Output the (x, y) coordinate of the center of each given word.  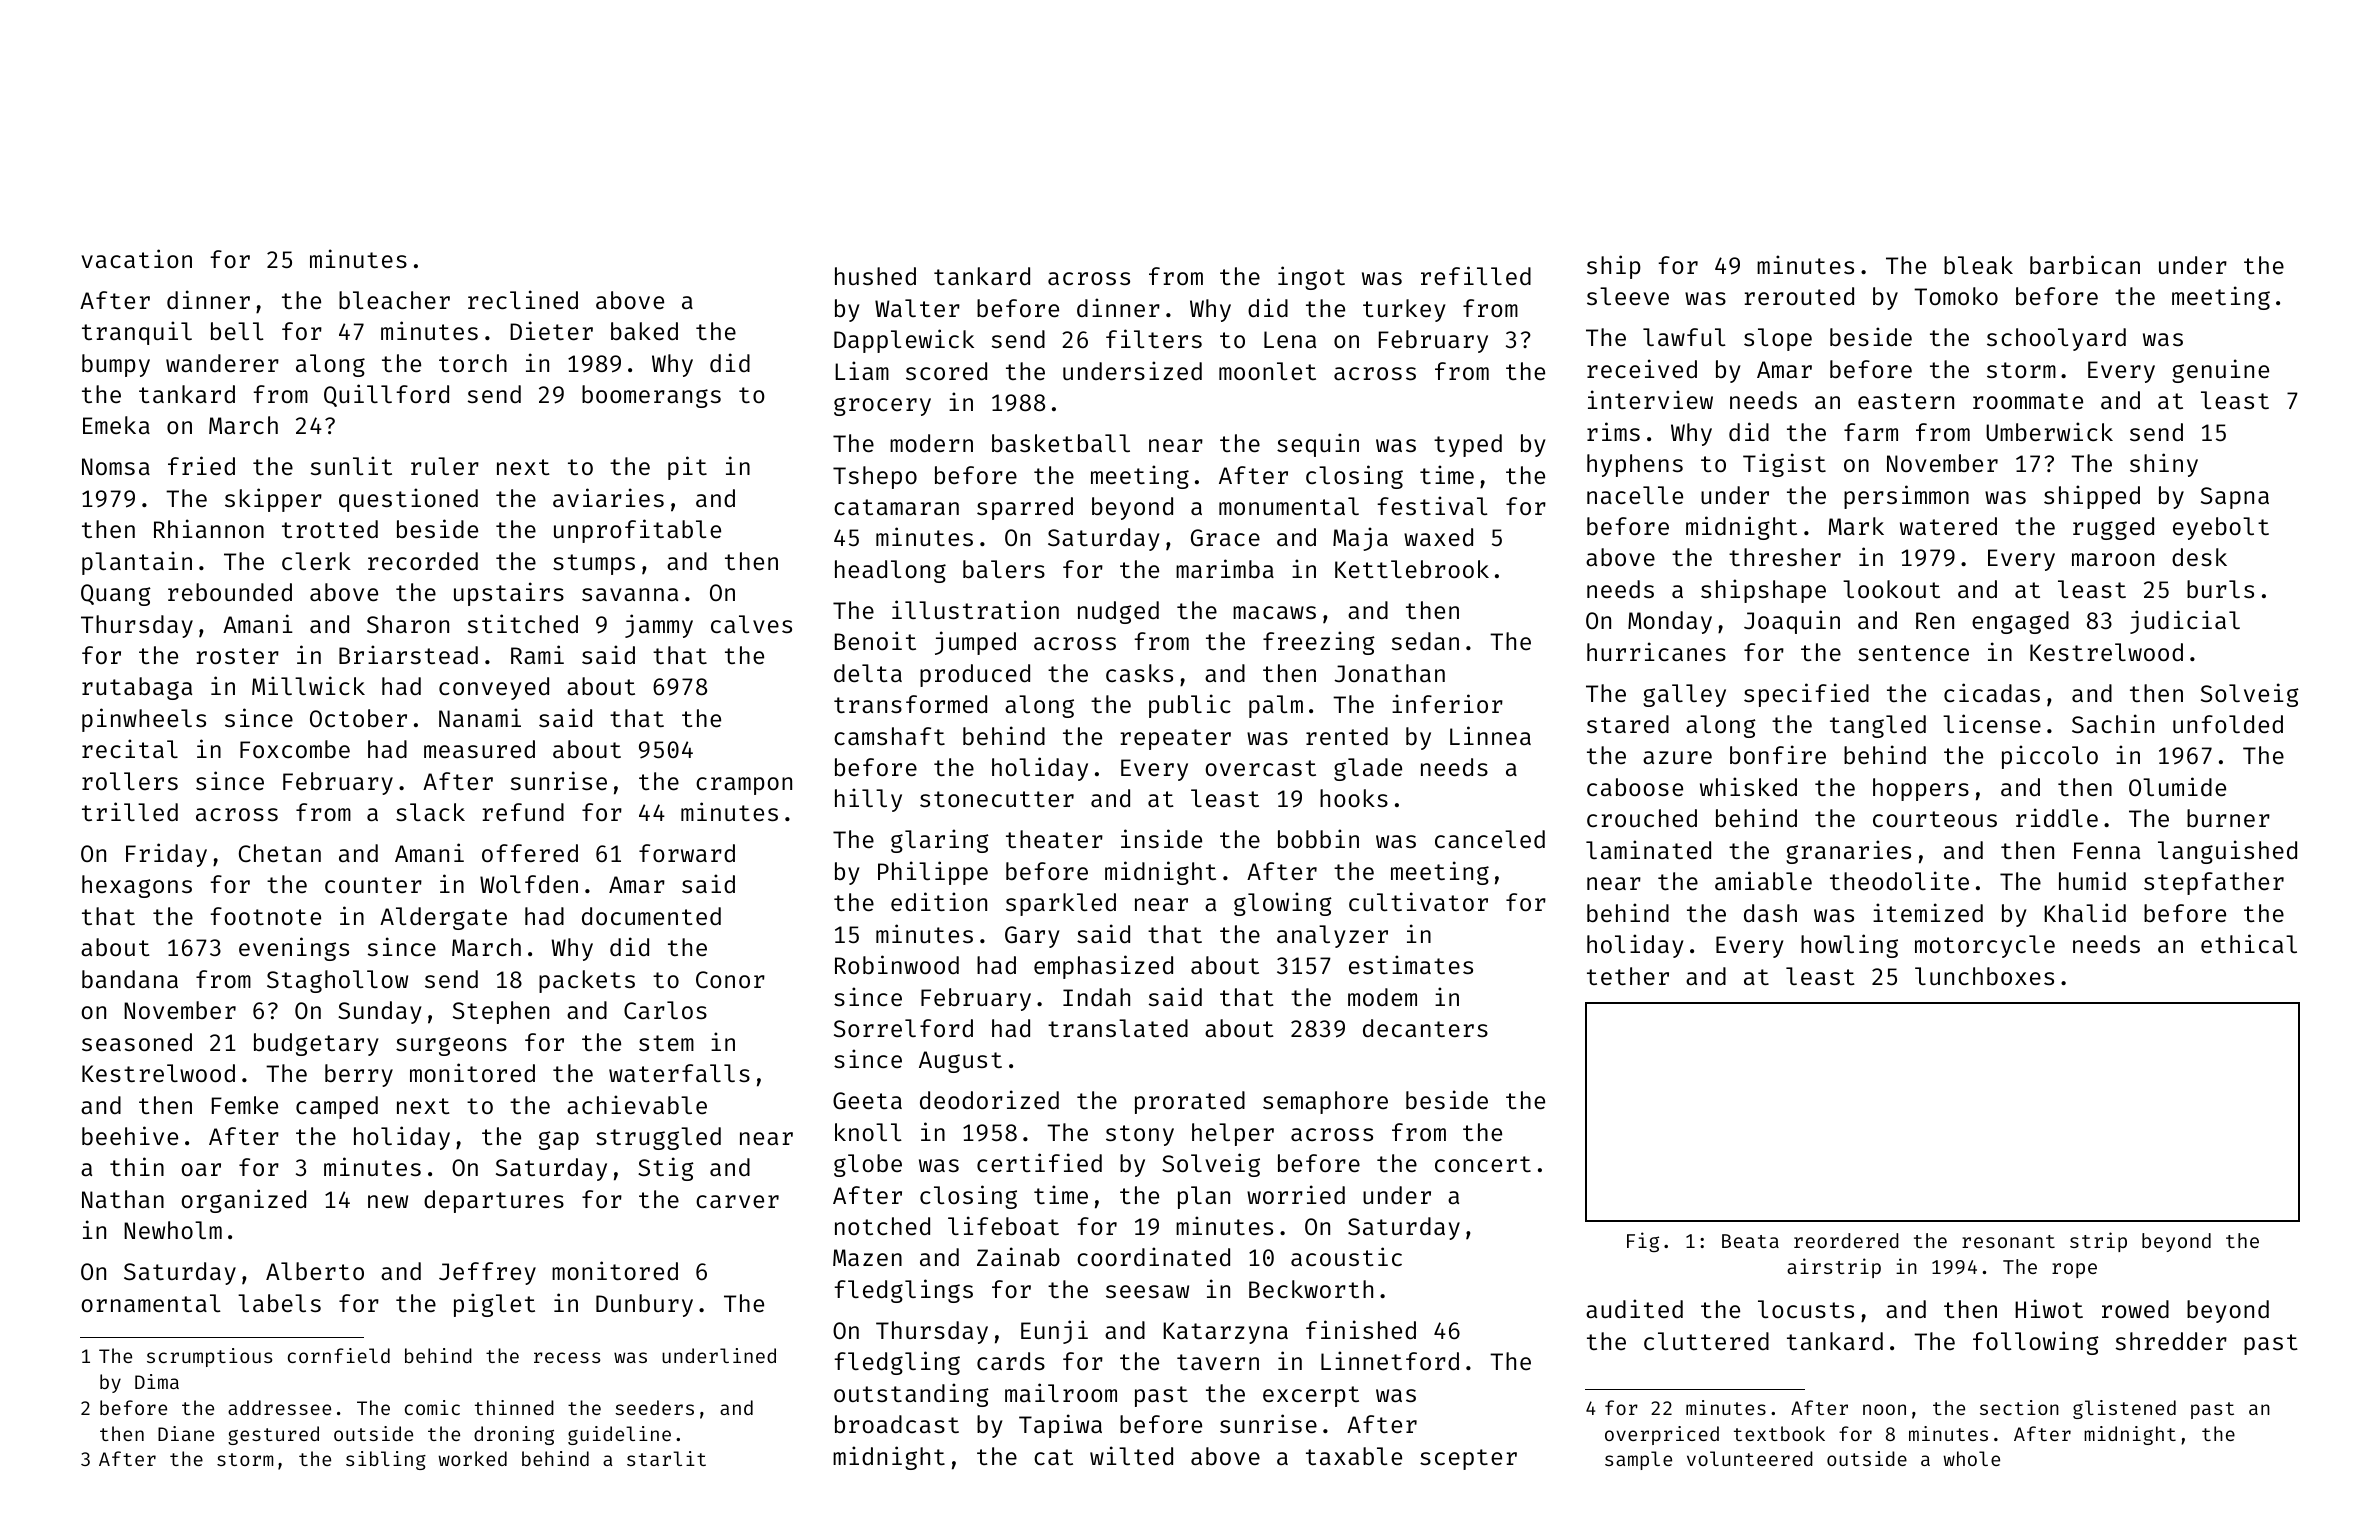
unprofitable (637, 531)
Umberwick (2049, 431)
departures (494, 1201)
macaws (1274, 612)
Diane (186, 1433)
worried (1296, 1194)
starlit (666, 1458)
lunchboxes (1984, 976)
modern (931, 443)
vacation (136, 258)
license (1992, 723)
